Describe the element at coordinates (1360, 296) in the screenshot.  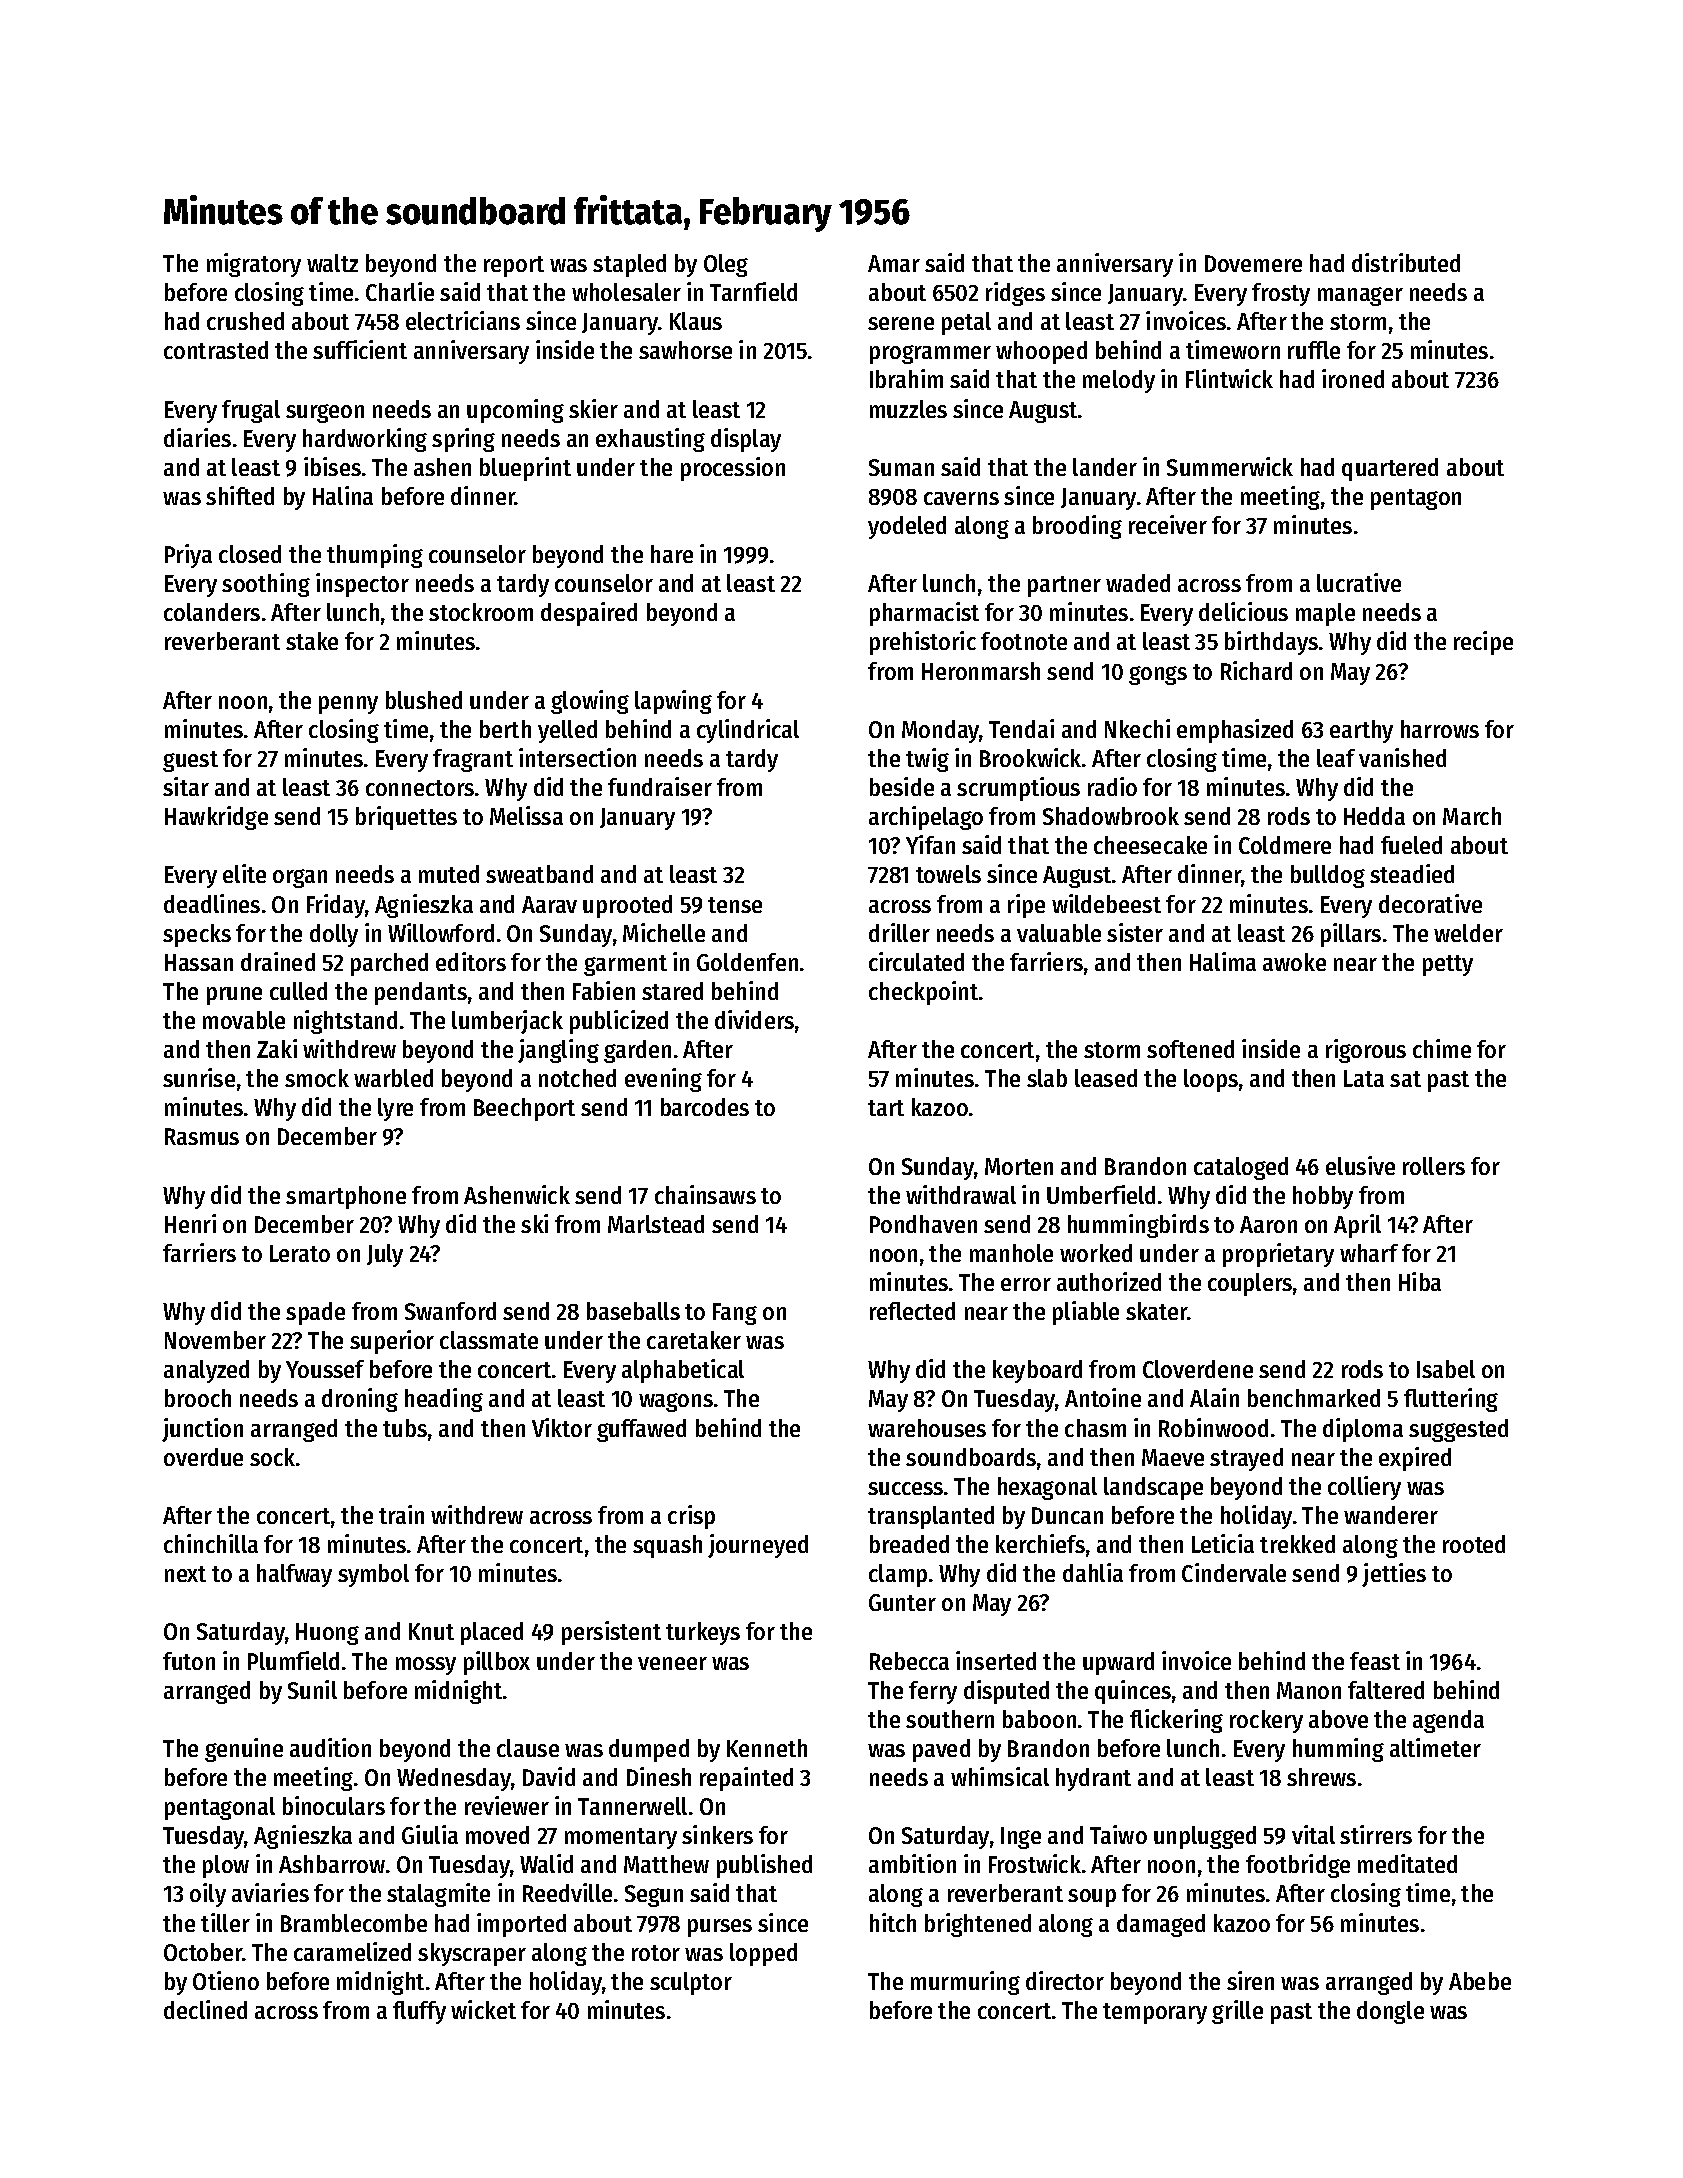
I see `manager` at that location.
